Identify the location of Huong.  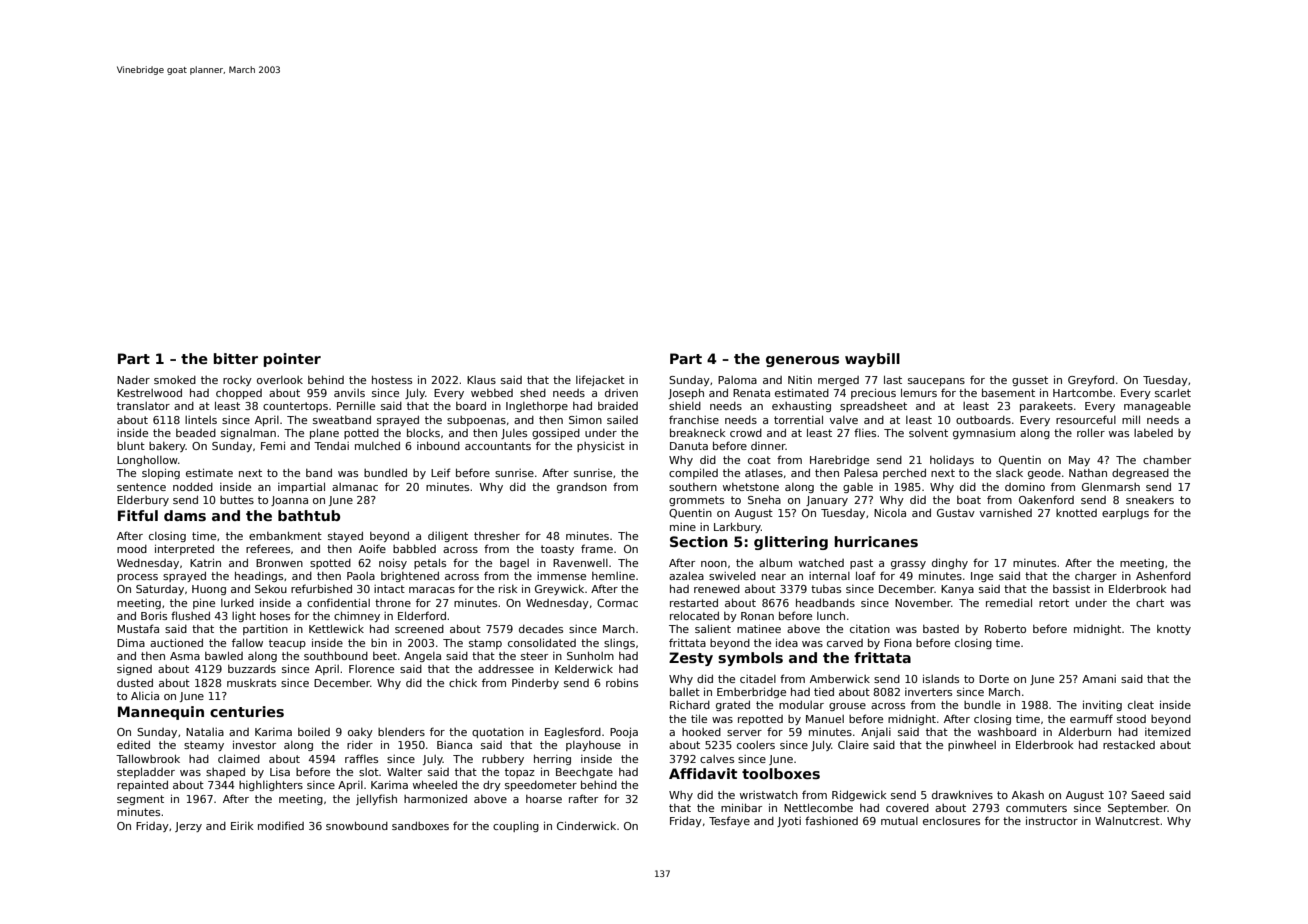
(209, 590).
